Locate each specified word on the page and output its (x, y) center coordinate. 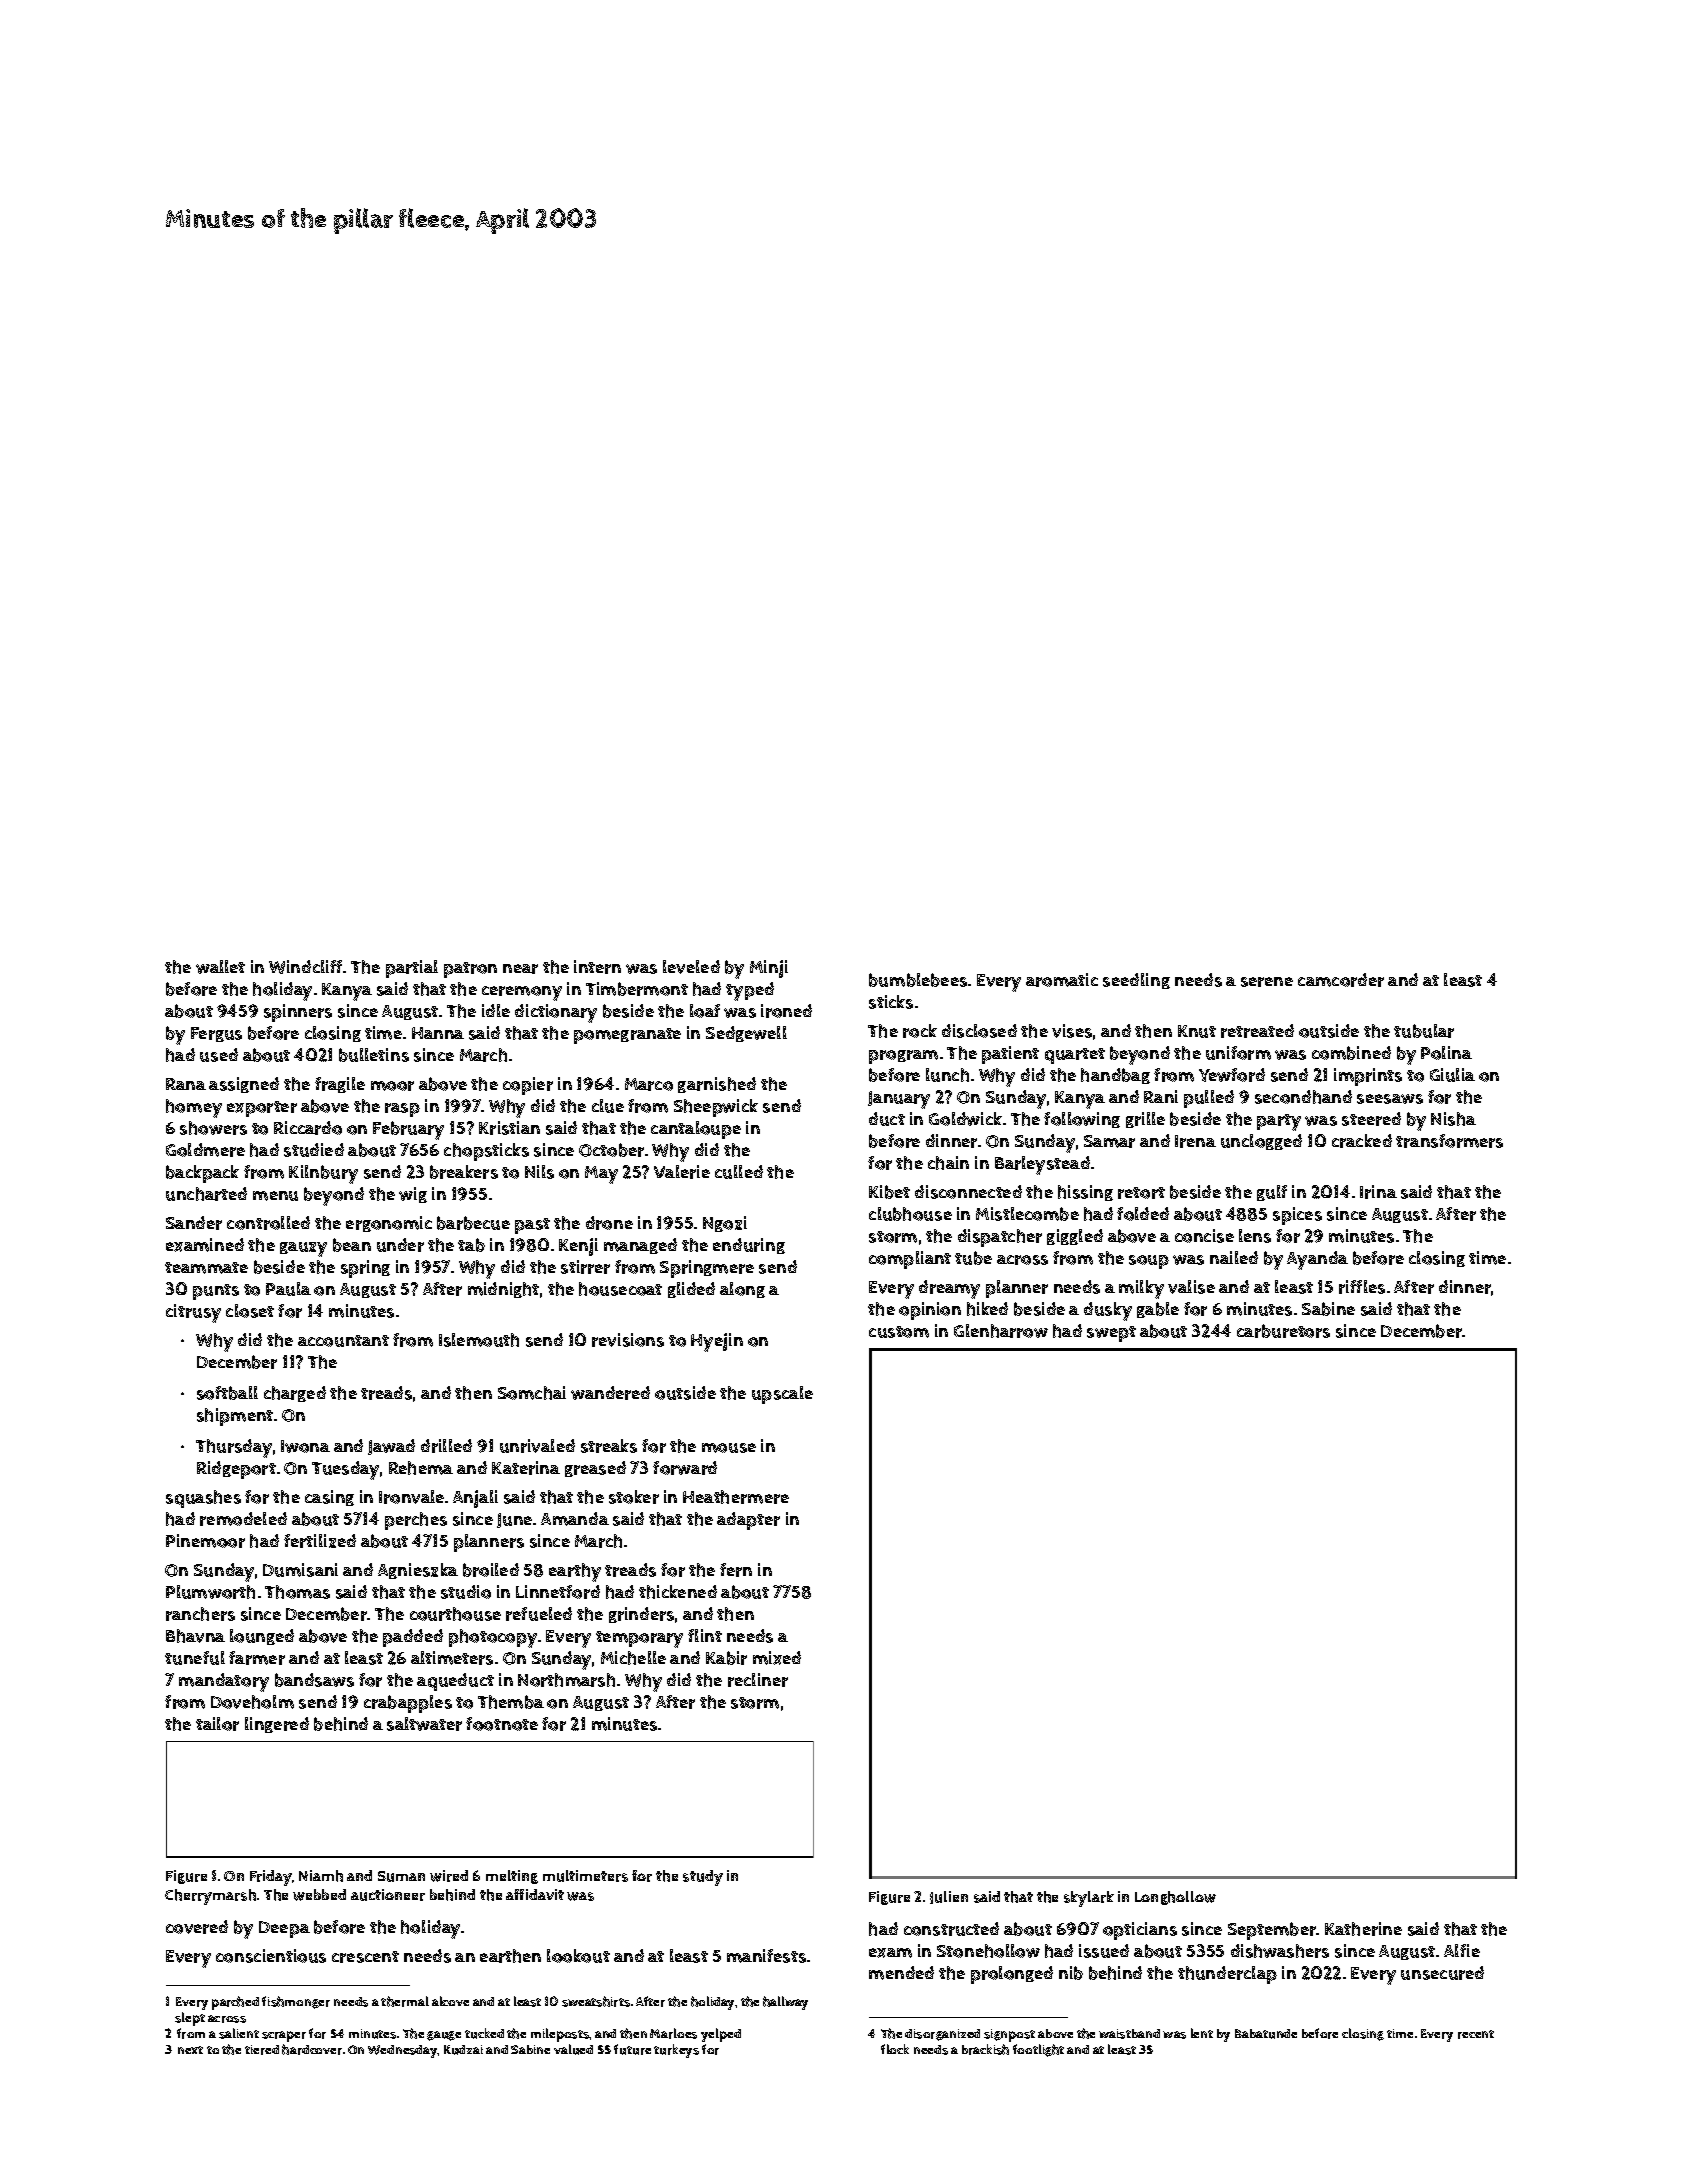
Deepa (284, 1929)
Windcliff (305, 967)
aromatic (1062, 980)
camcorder (1341, 980)
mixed (777, 1658)
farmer (257, 1658)
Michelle (633, 1658)
